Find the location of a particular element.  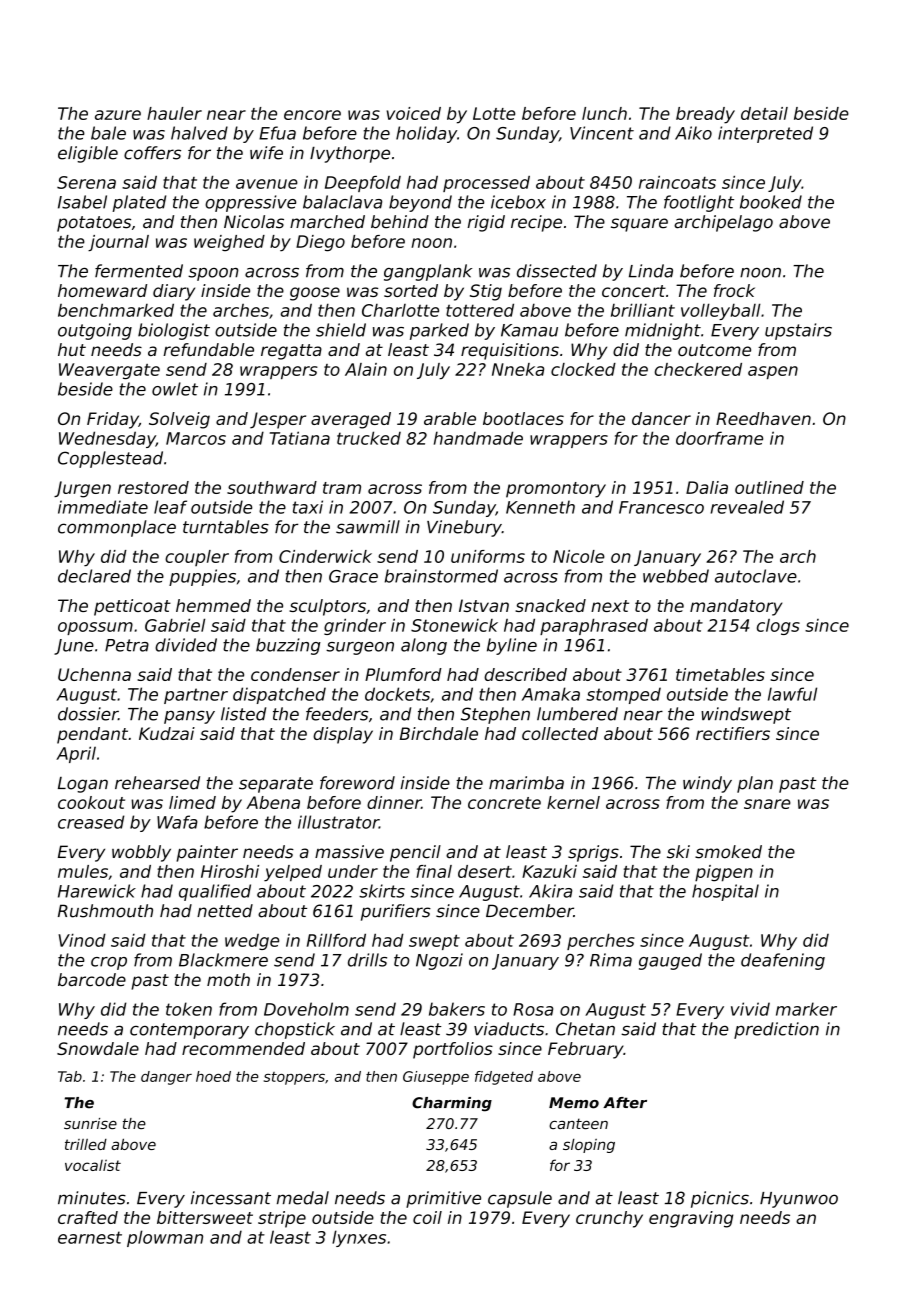

brilliant is located at coordinates (643, 310).
